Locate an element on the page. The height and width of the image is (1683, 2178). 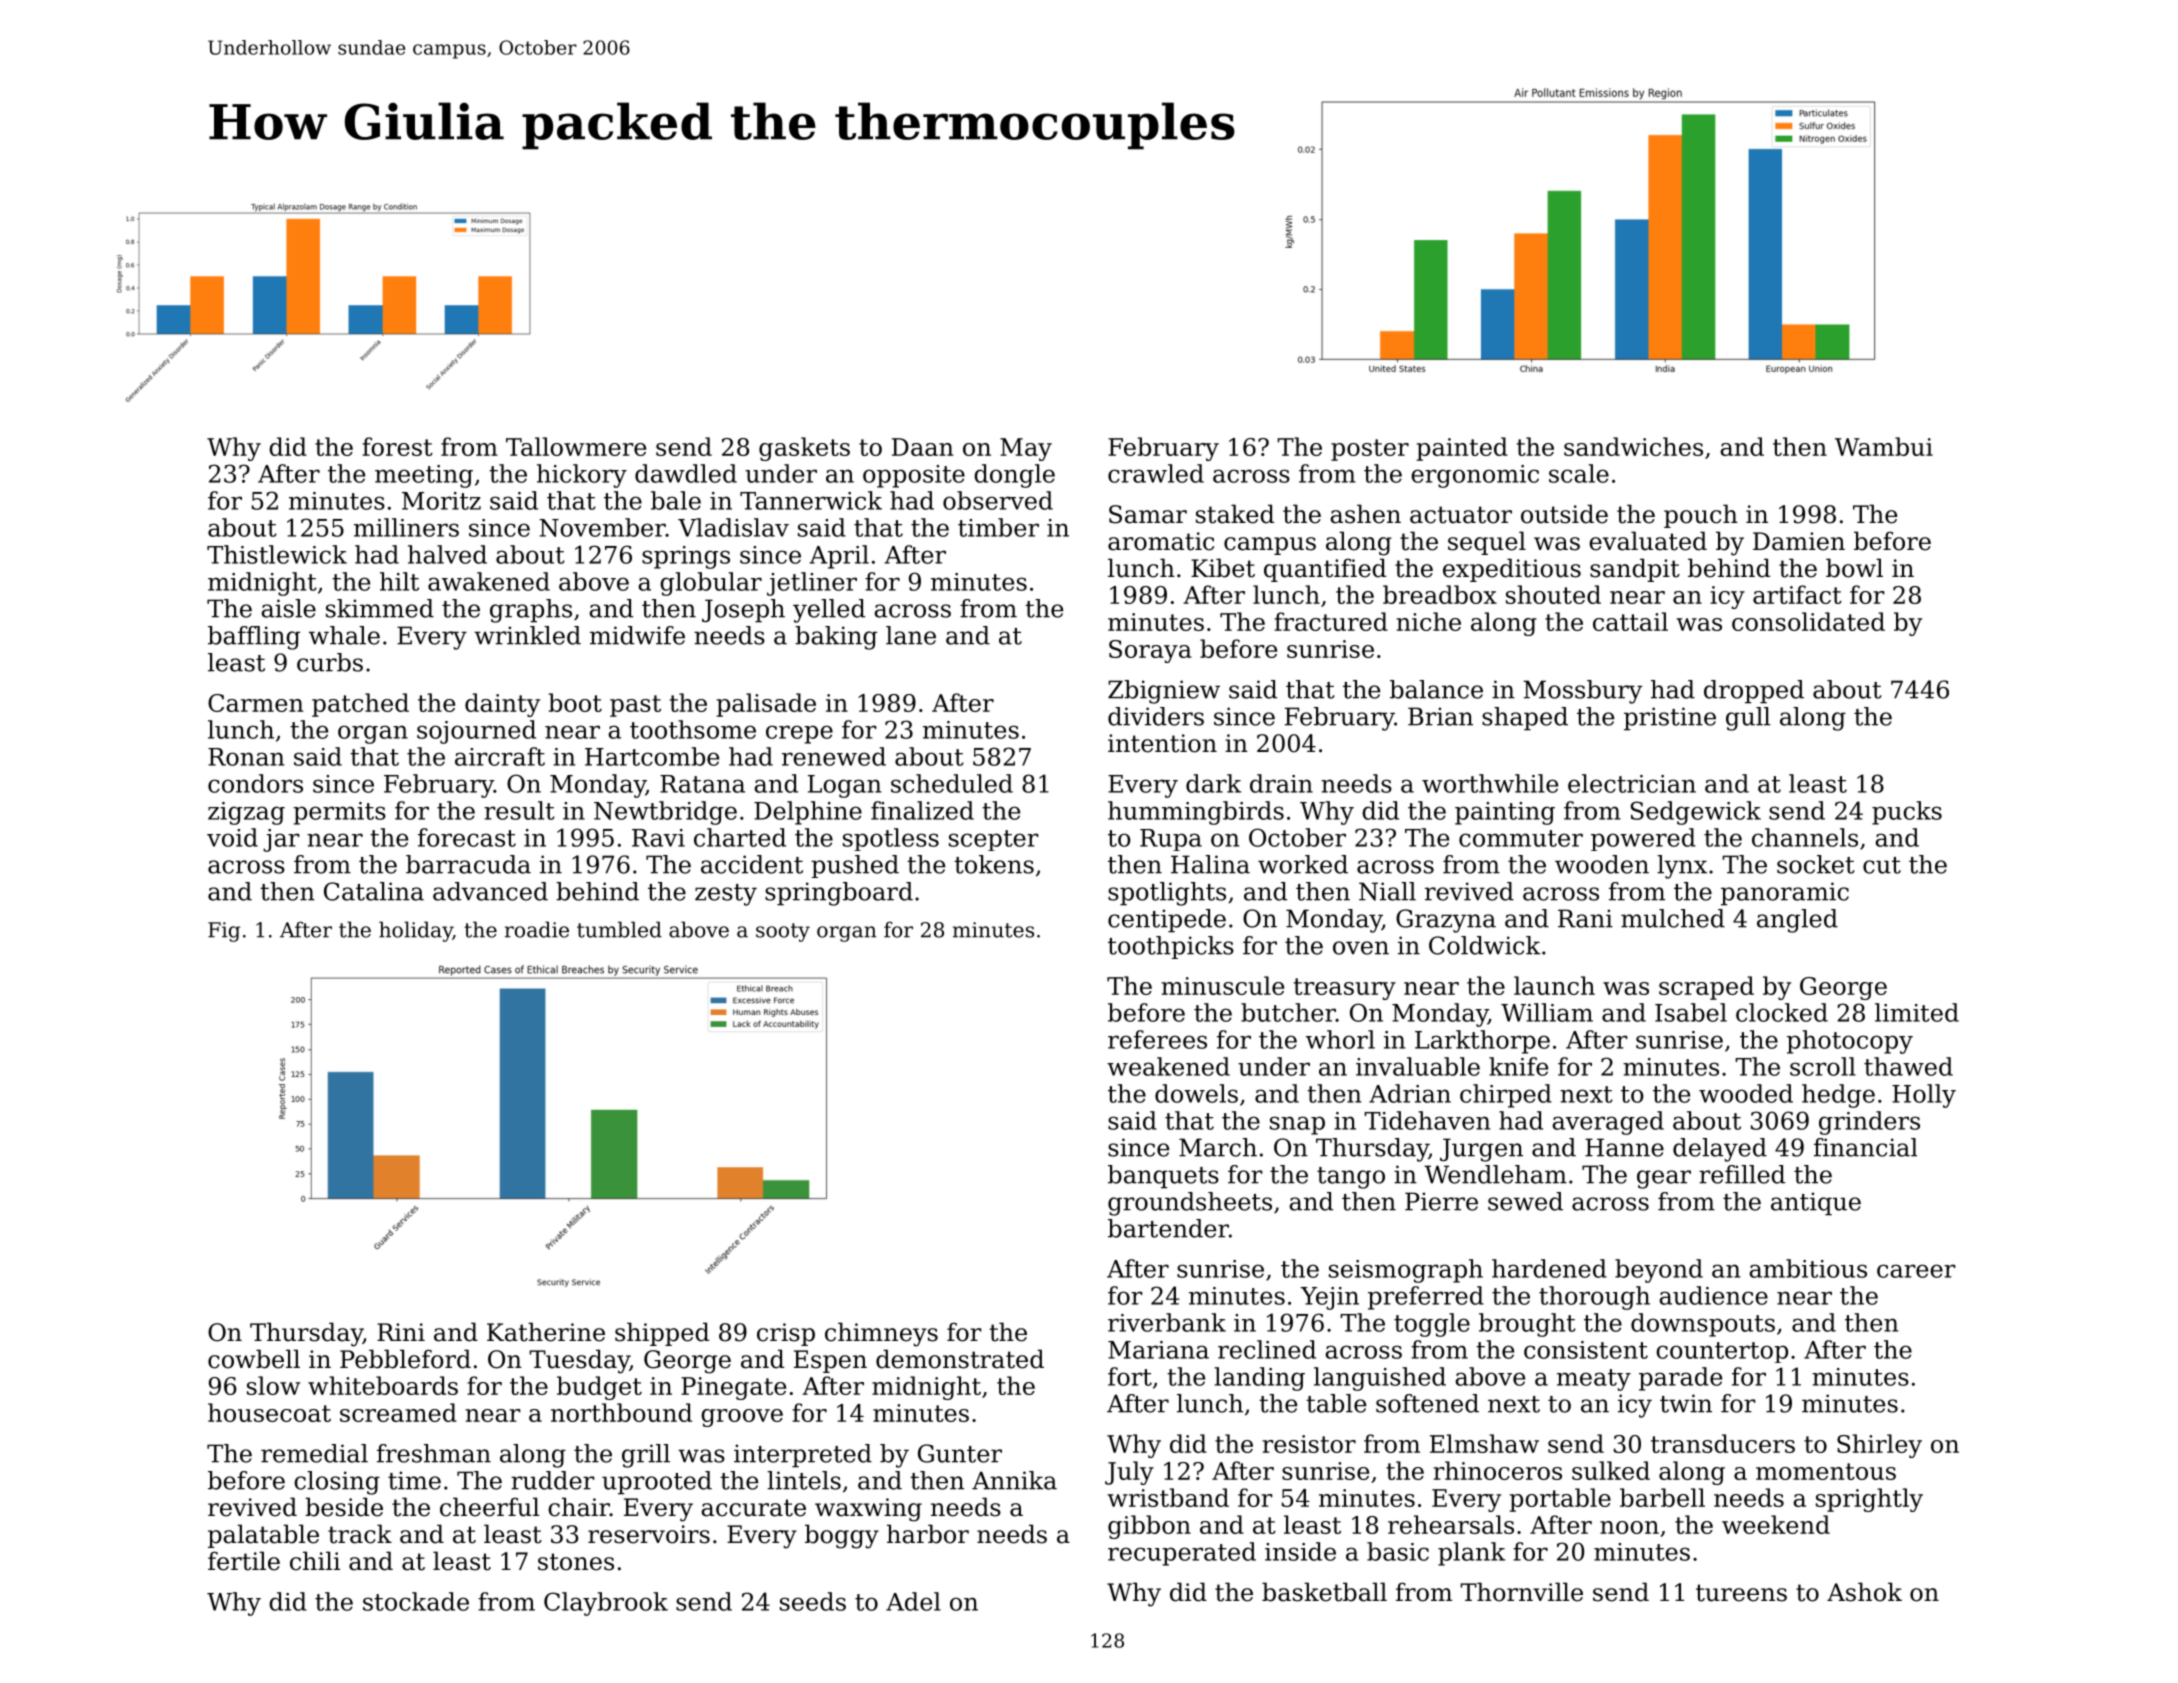
banquets is located at coordinates (1163, 1177).
